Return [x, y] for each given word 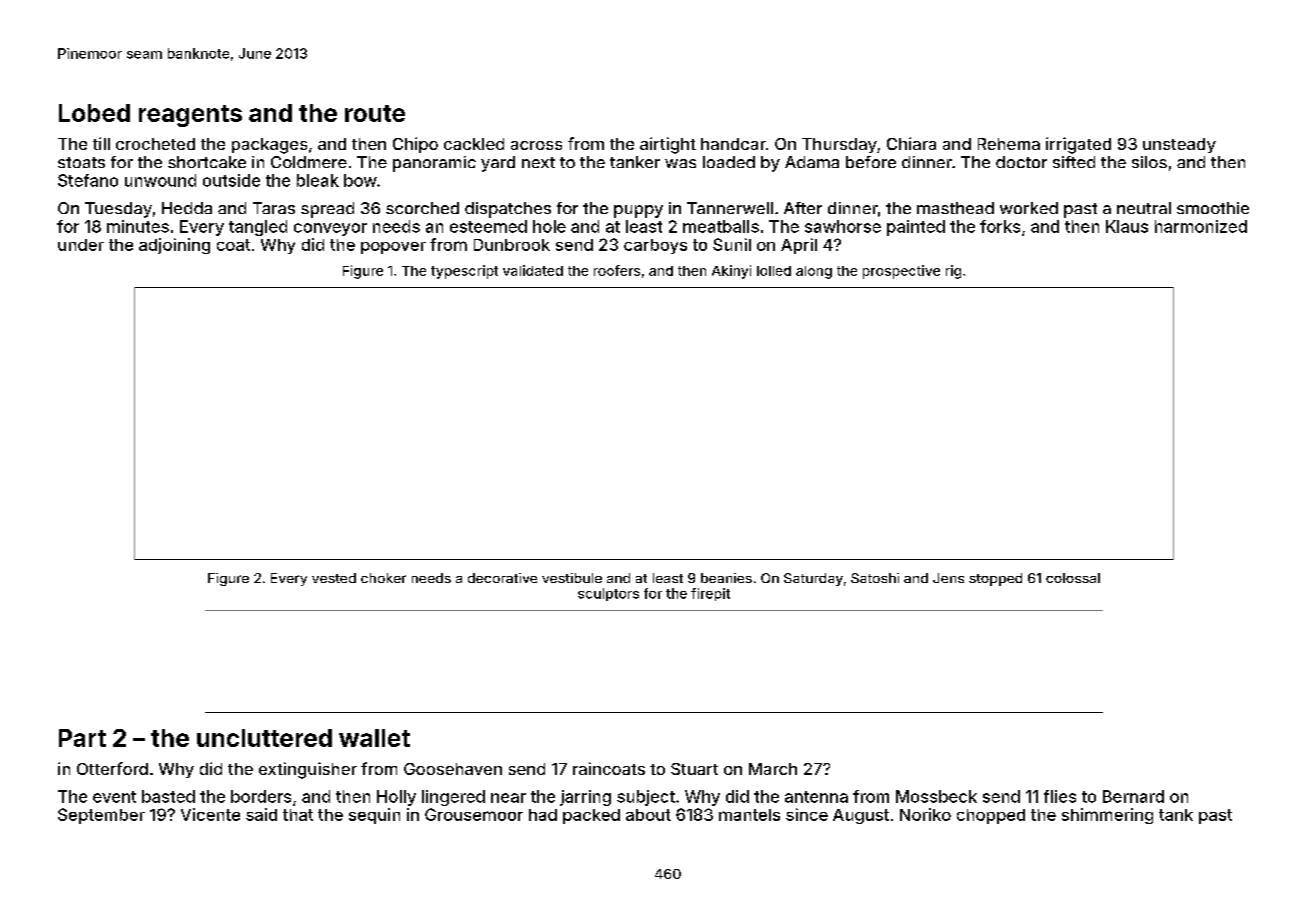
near [508, 798]
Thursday [839, 145]
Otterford [112, 768]
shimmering [1107, 816]
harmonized [1201, 226]
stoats [81, 162]
